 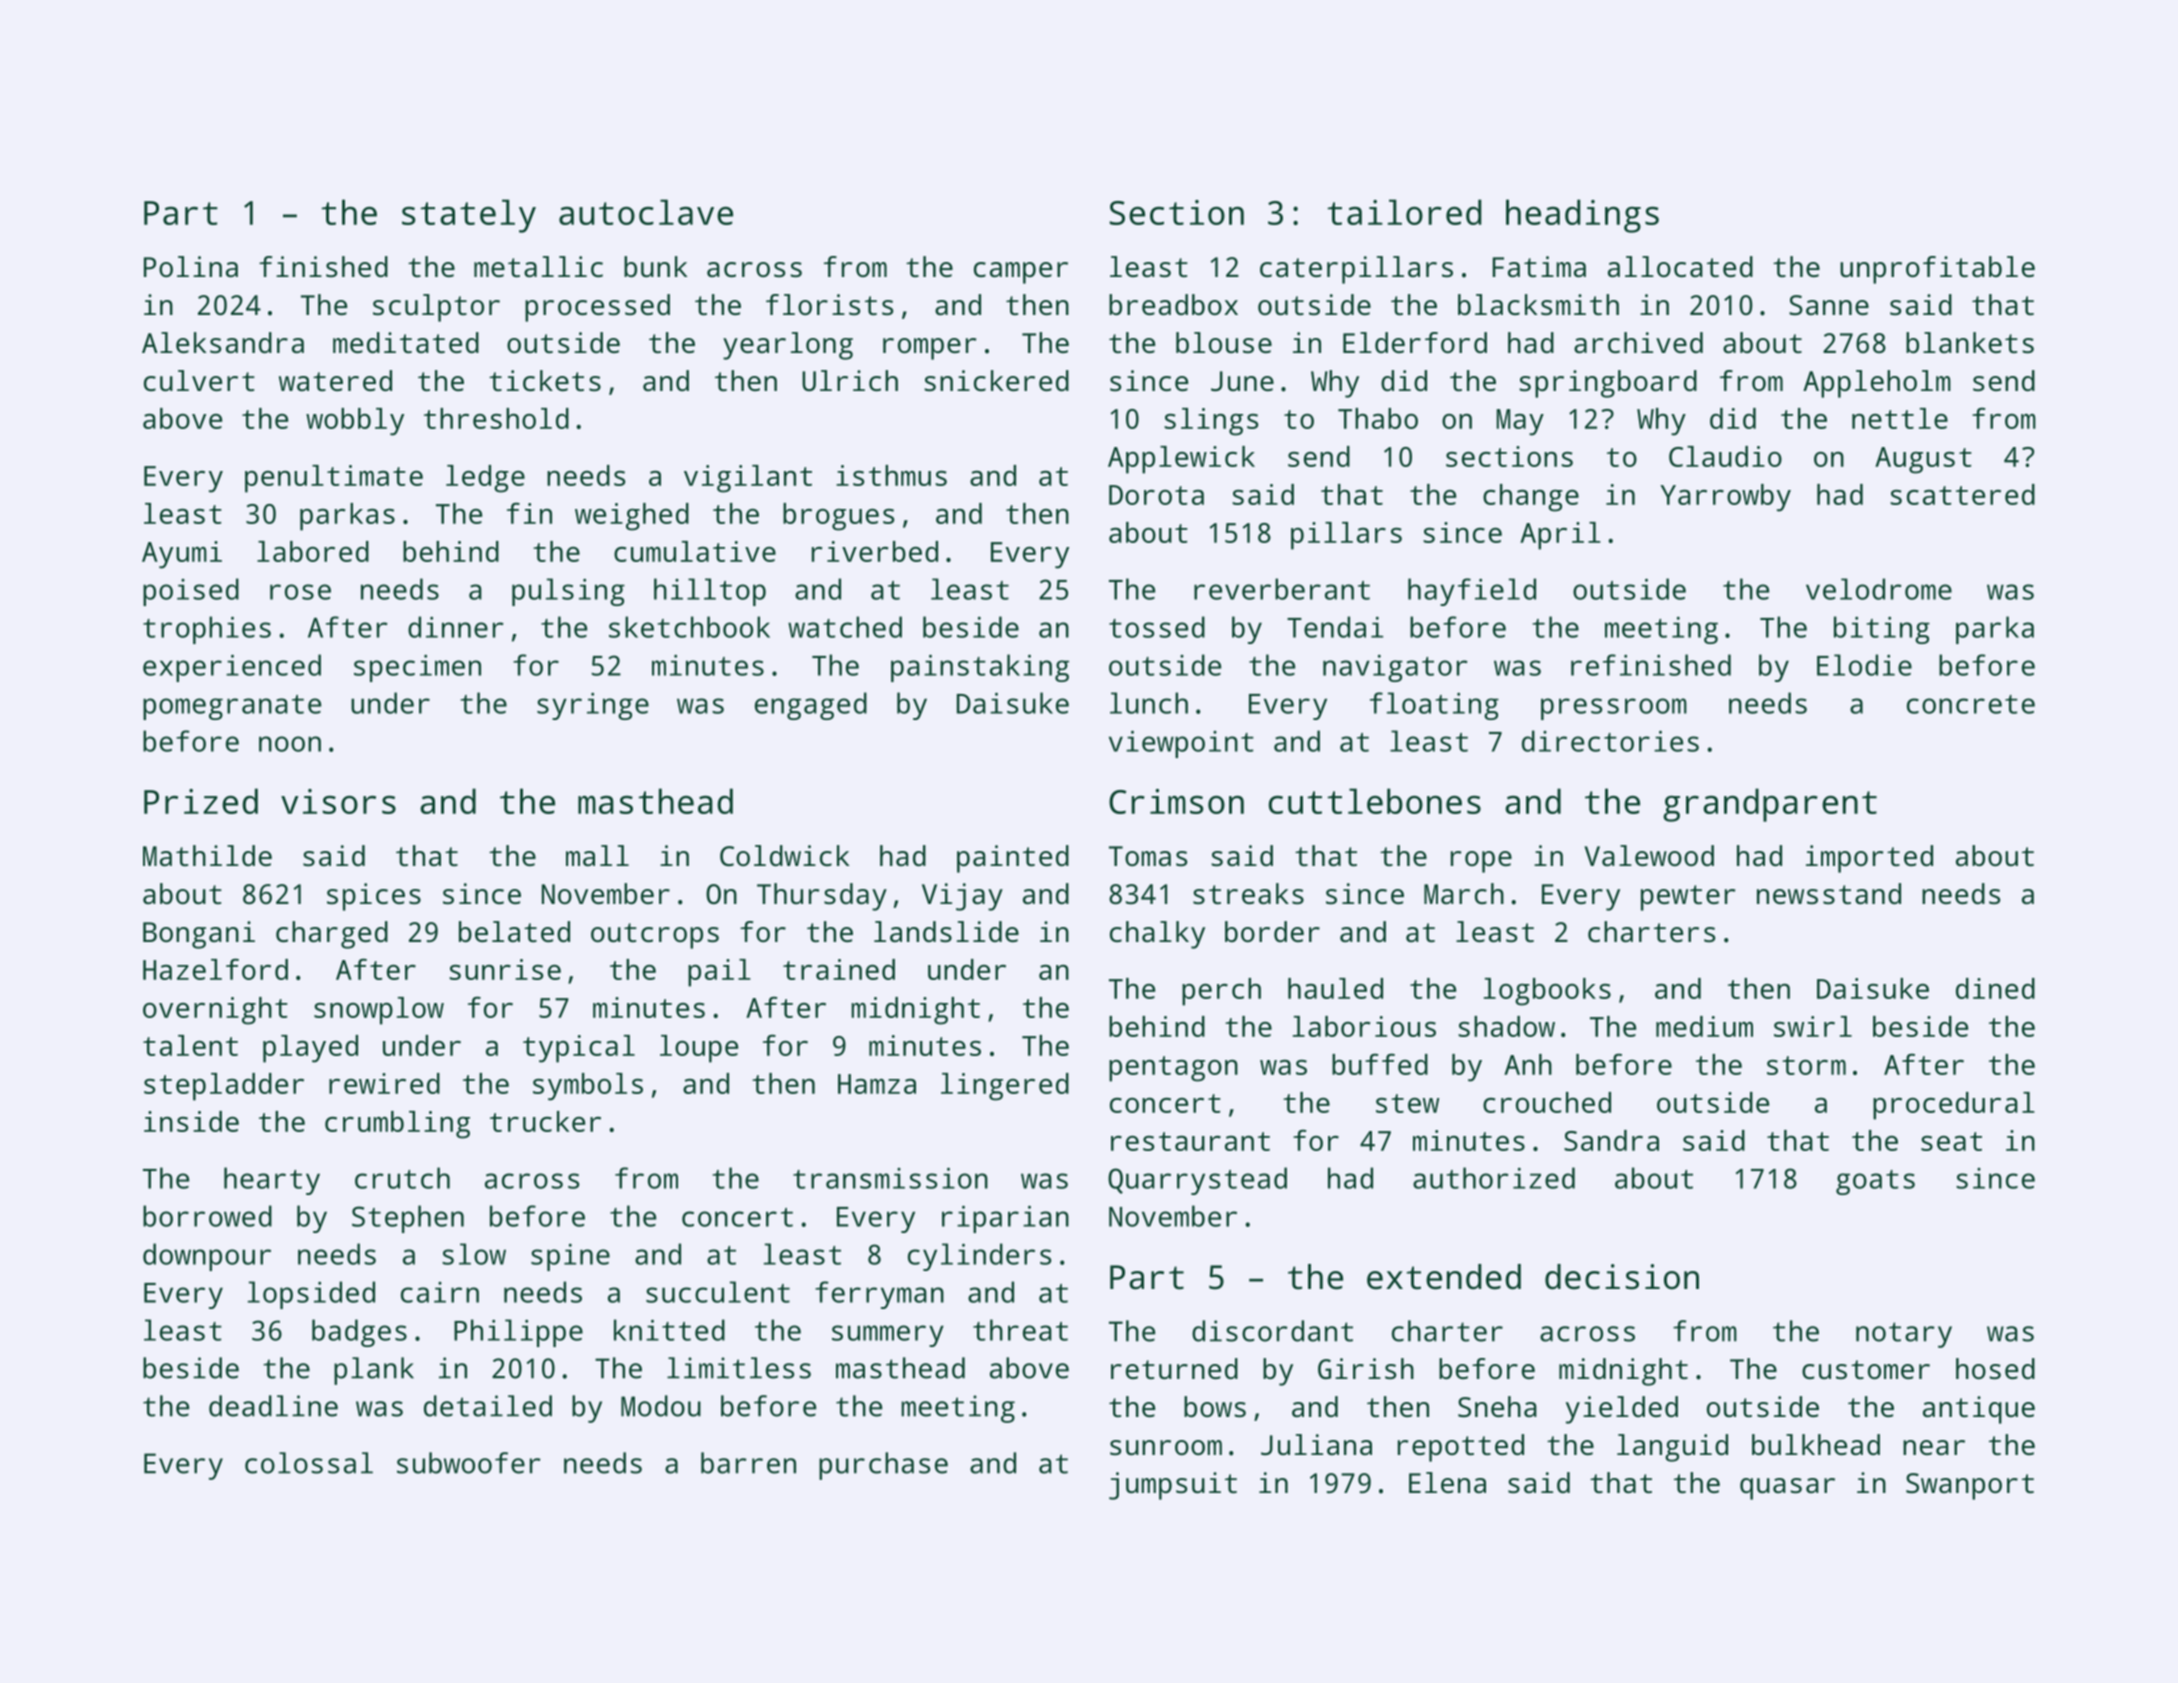 What do you see at coordinates (1494, 1178) in the page?
I see `authorized` at bounding box center [1494, 1178].
